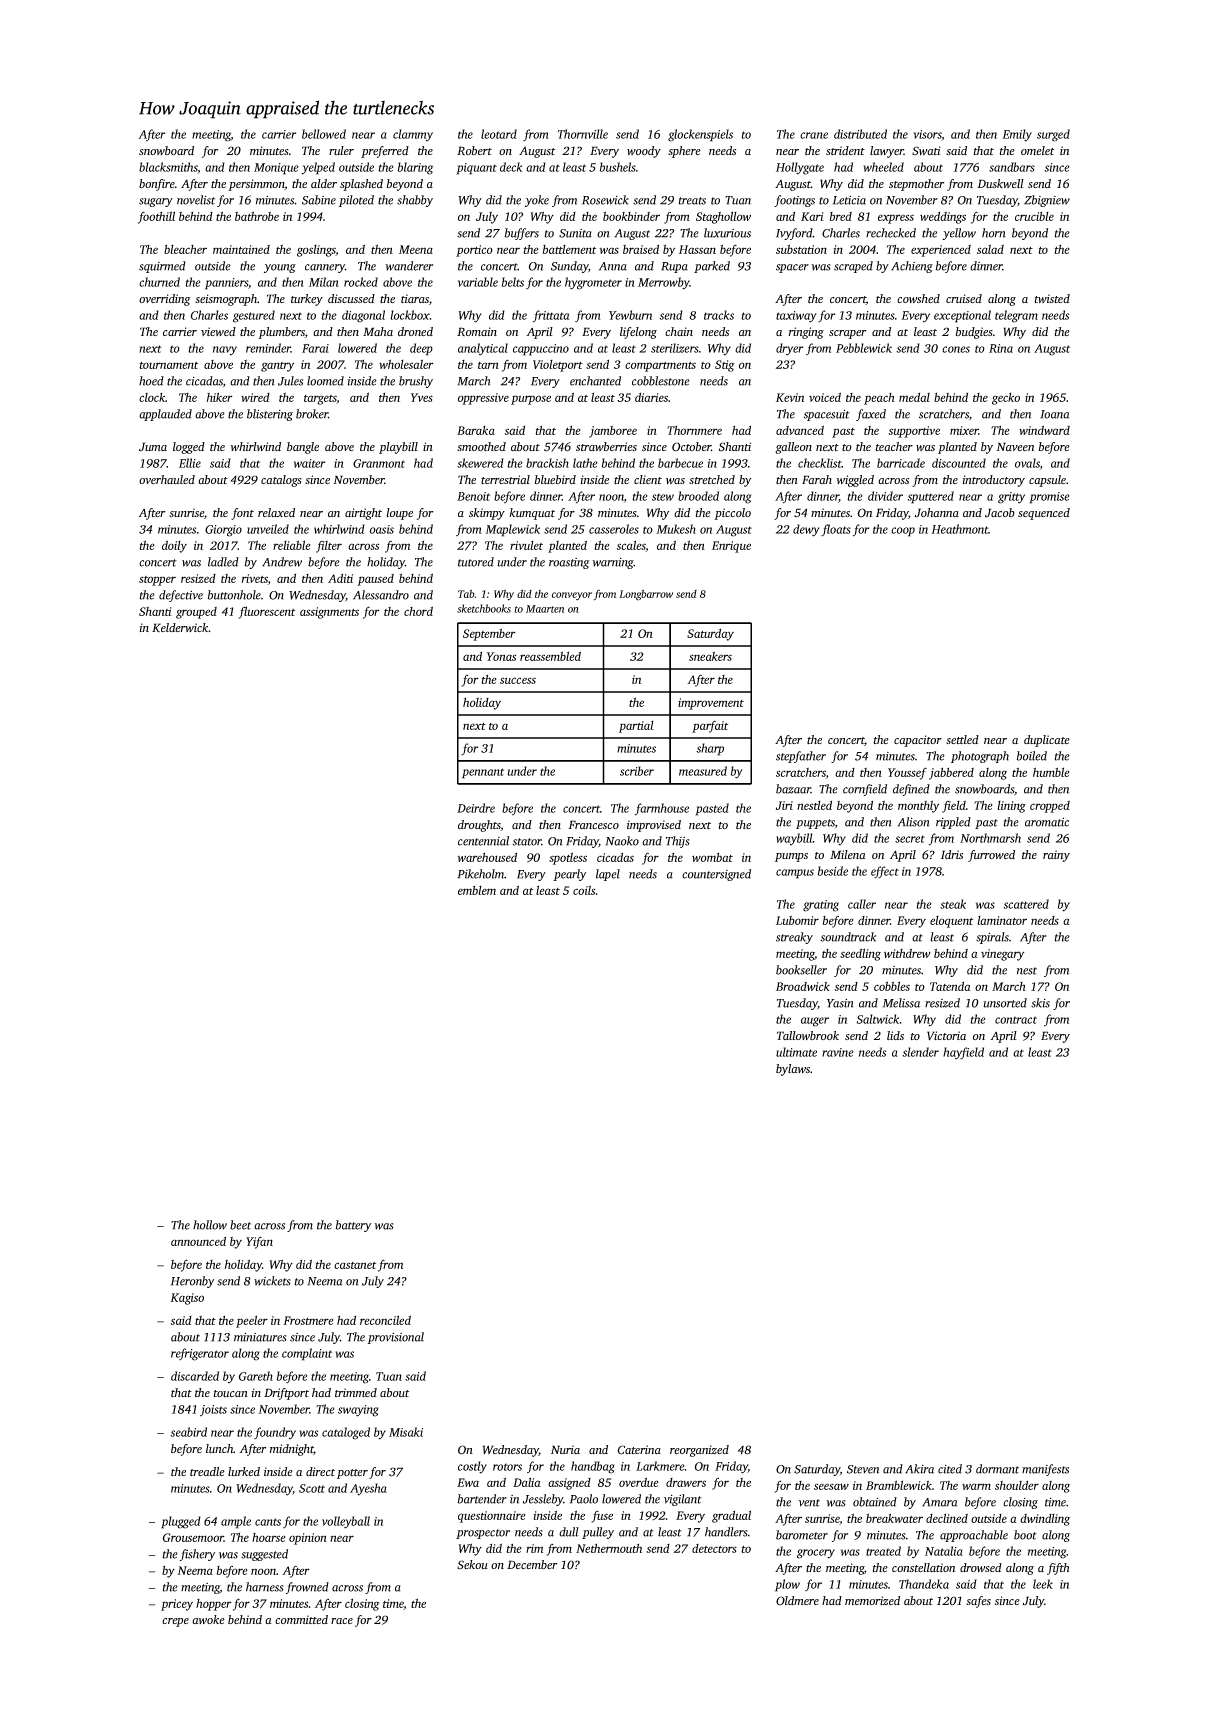  Describe the element at coordinates (240, 1225) in the document. I see `beet` at that location.
